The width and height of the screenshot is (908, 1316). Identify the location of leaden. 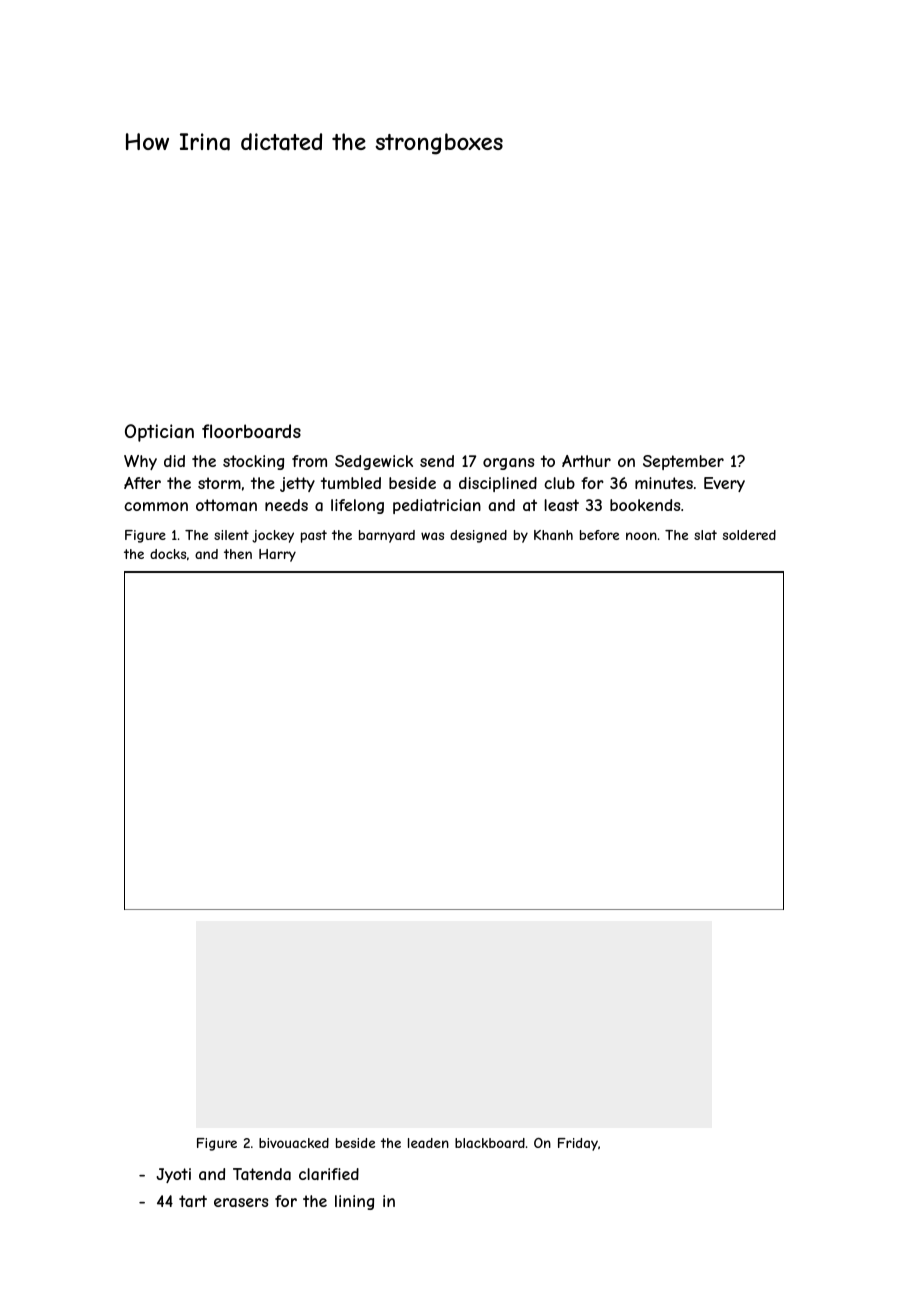
(428, 1143).
